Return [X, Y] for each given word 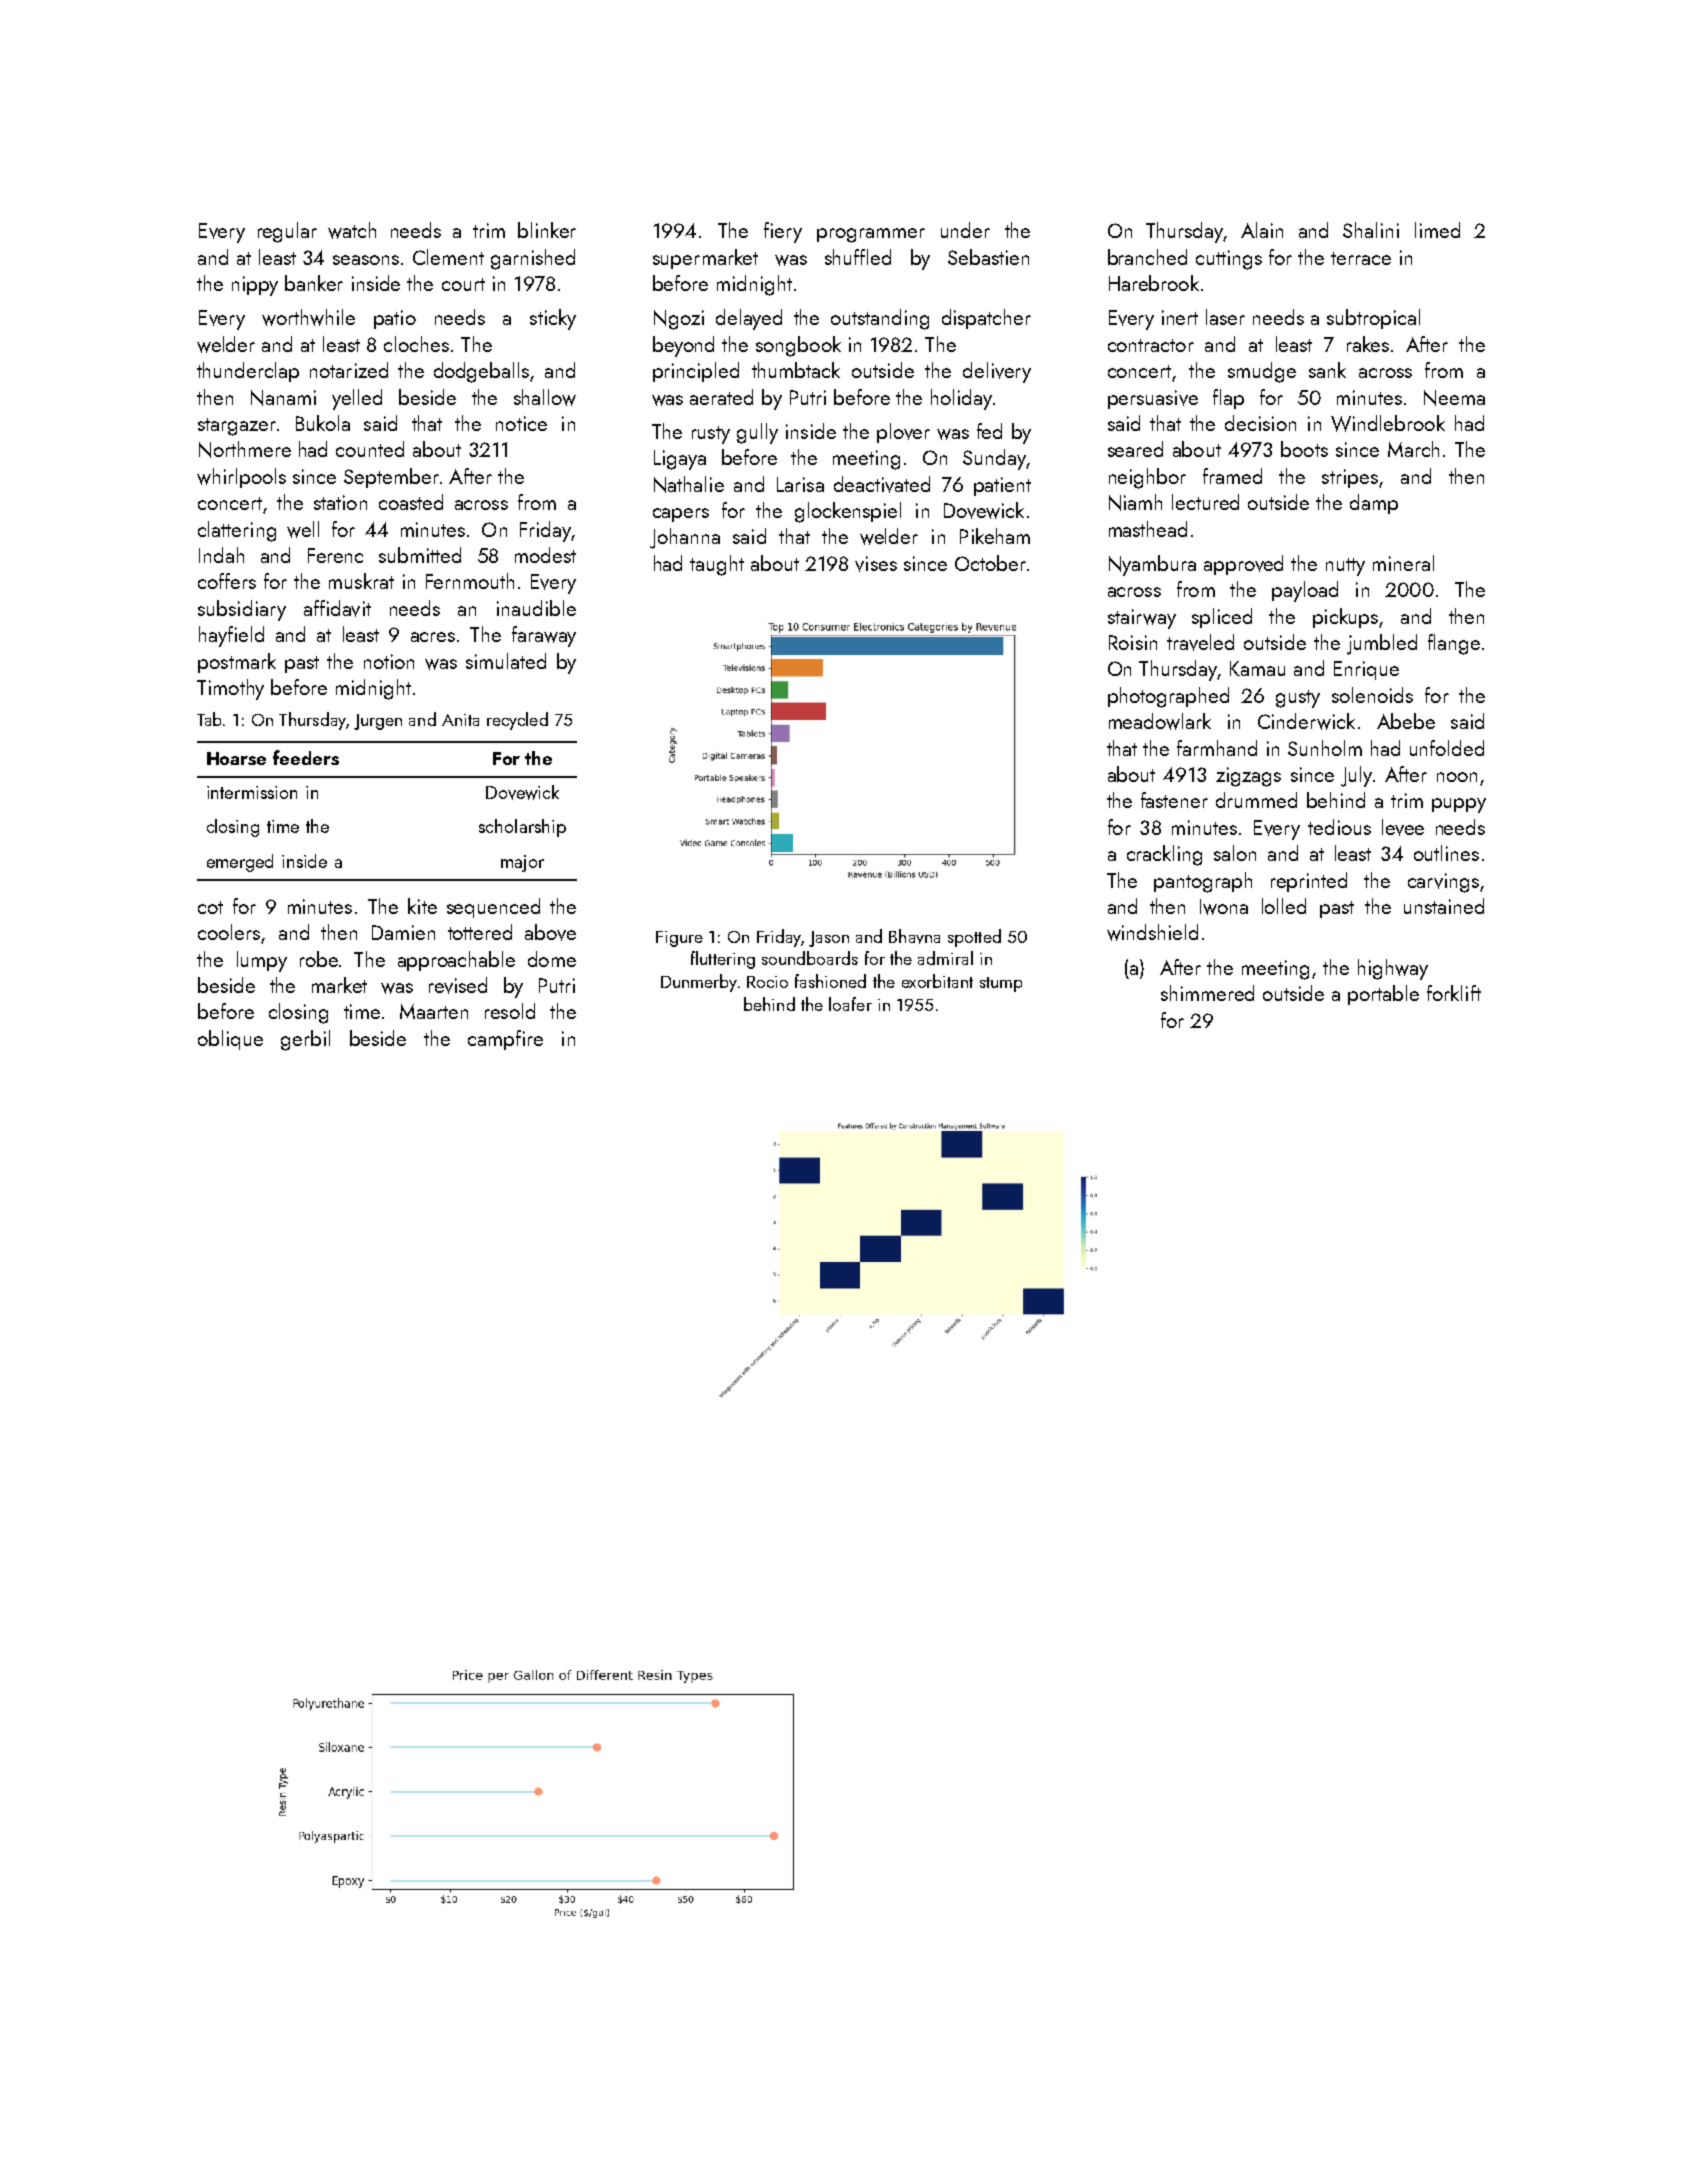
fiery [783, 232]
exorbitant [937, 981]
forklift [1454, 993]
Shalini [1371, 230]
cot [210, 907]
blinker [547, 230]
